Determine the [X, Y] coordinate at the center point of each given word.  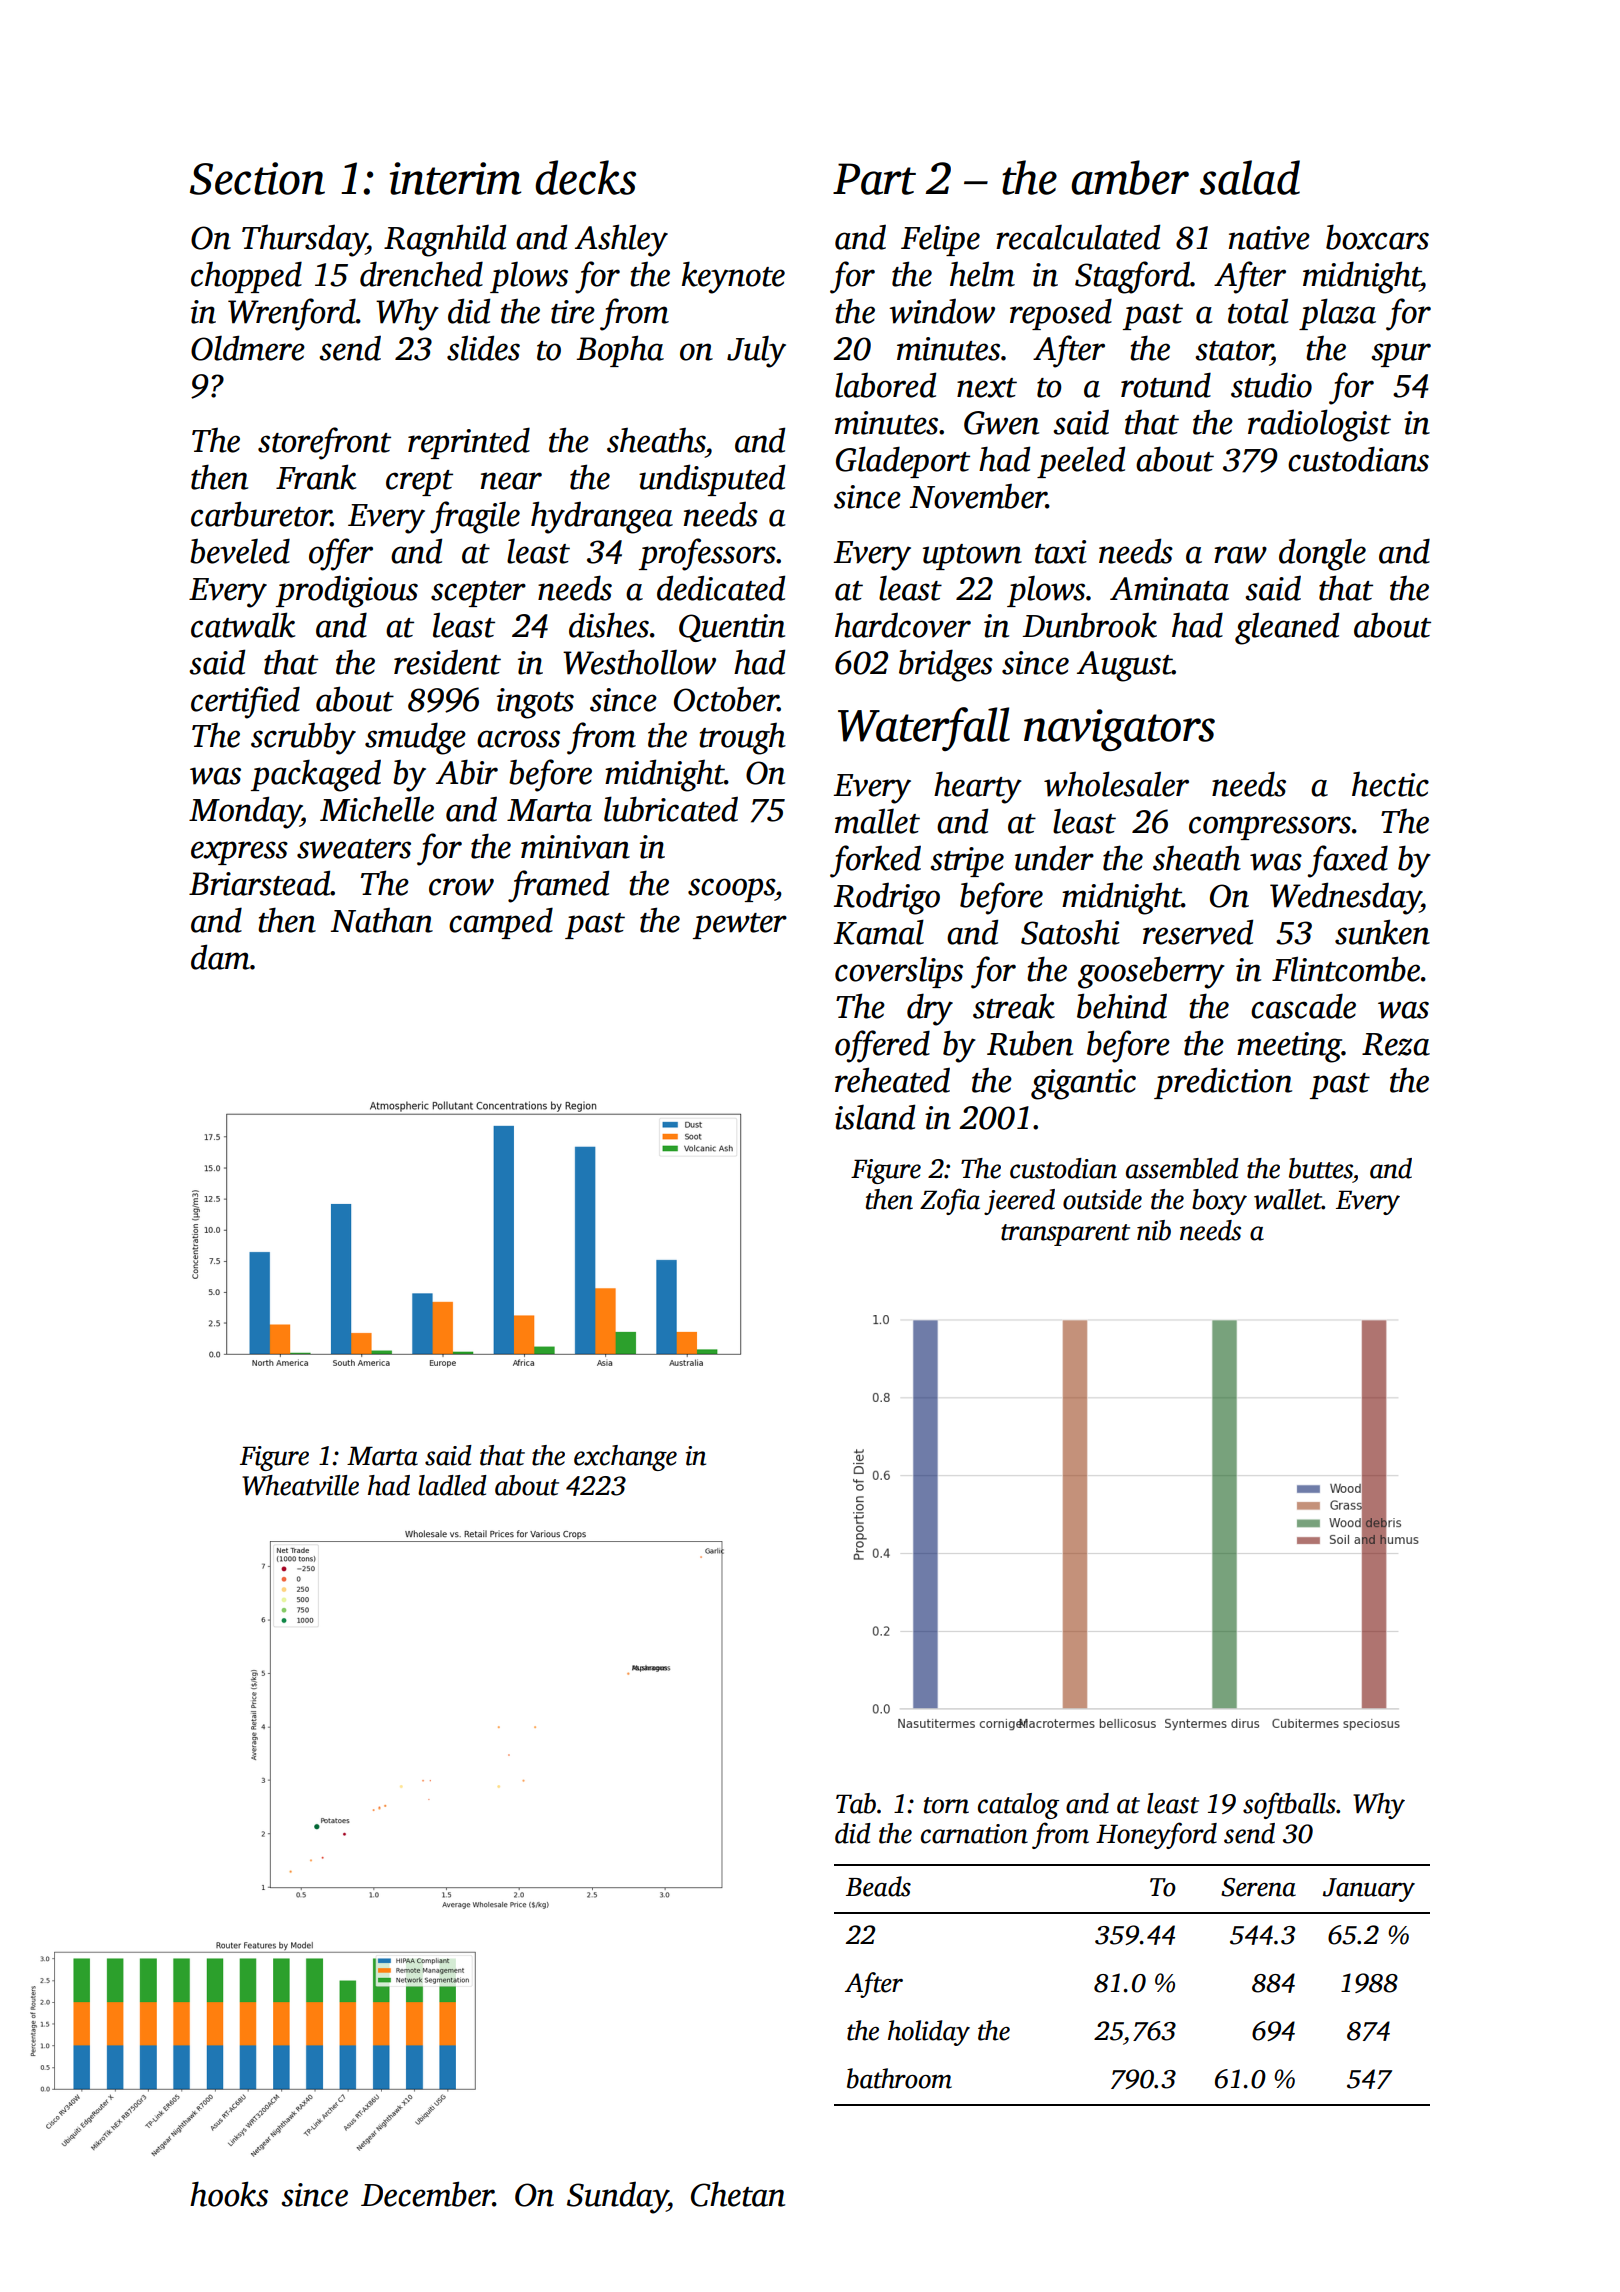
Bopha [620, 351]
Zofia [950, 1201]
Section [257, 178]
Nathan [382, 920]
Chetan [738, 2194]
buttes [1321, 1168]
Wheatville [300, 1485]
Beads [878, 1886]
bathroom [899, 2078]
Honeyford [1156, 1835]
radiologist [1319, 425]
